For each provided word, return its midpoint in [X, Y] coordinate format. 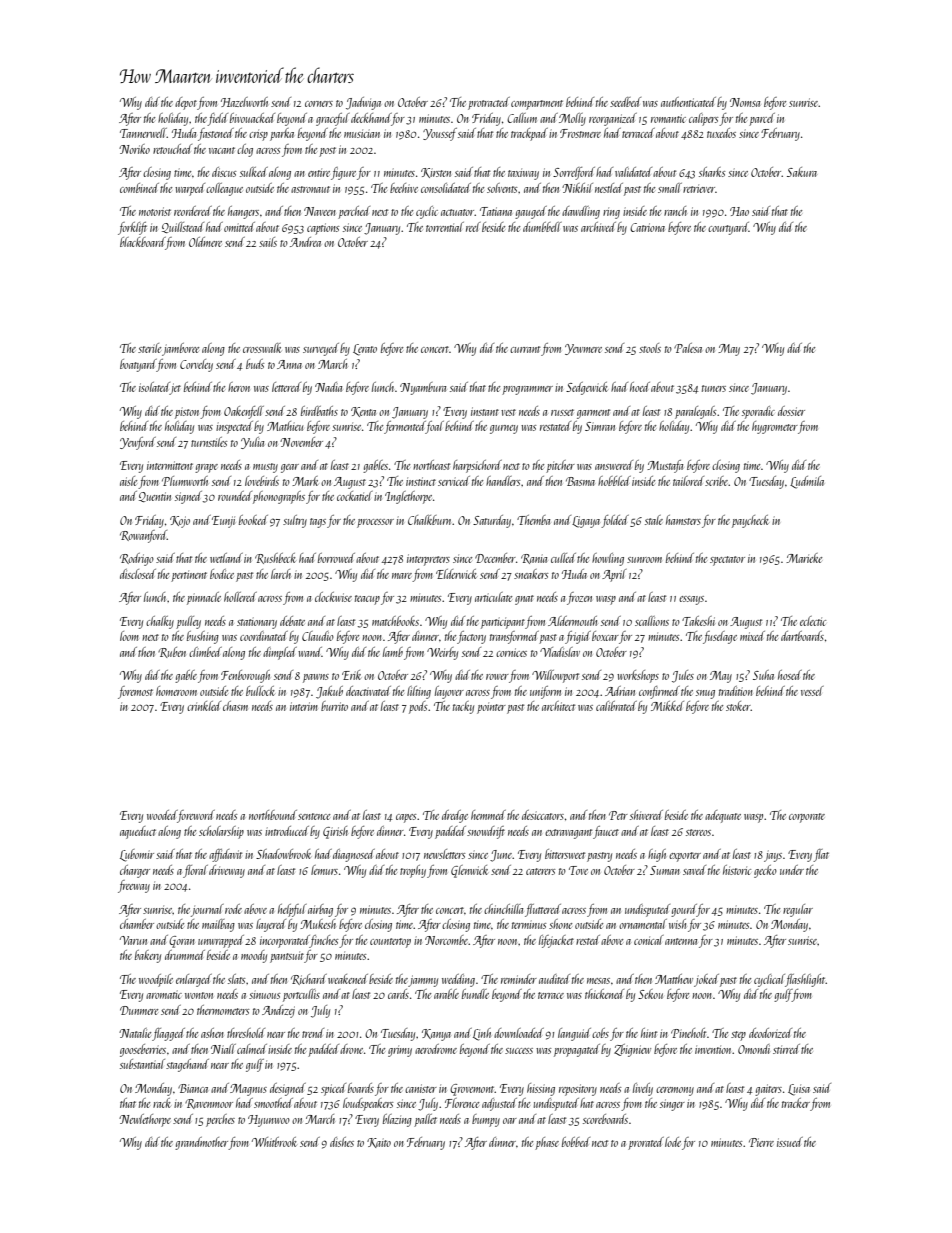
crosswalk [262, 348]
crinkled [204, 706]
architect [558, 706]
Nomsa [745, 102]
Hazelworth [244, 102]
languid [574, 1034]
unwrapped [221, 941]
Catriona [647, 227]
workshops [638, 676]
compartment [537, 105]
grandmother [201, 1143]
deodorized [770, 1033]
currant [525, 349]
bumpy [486, 1120]
